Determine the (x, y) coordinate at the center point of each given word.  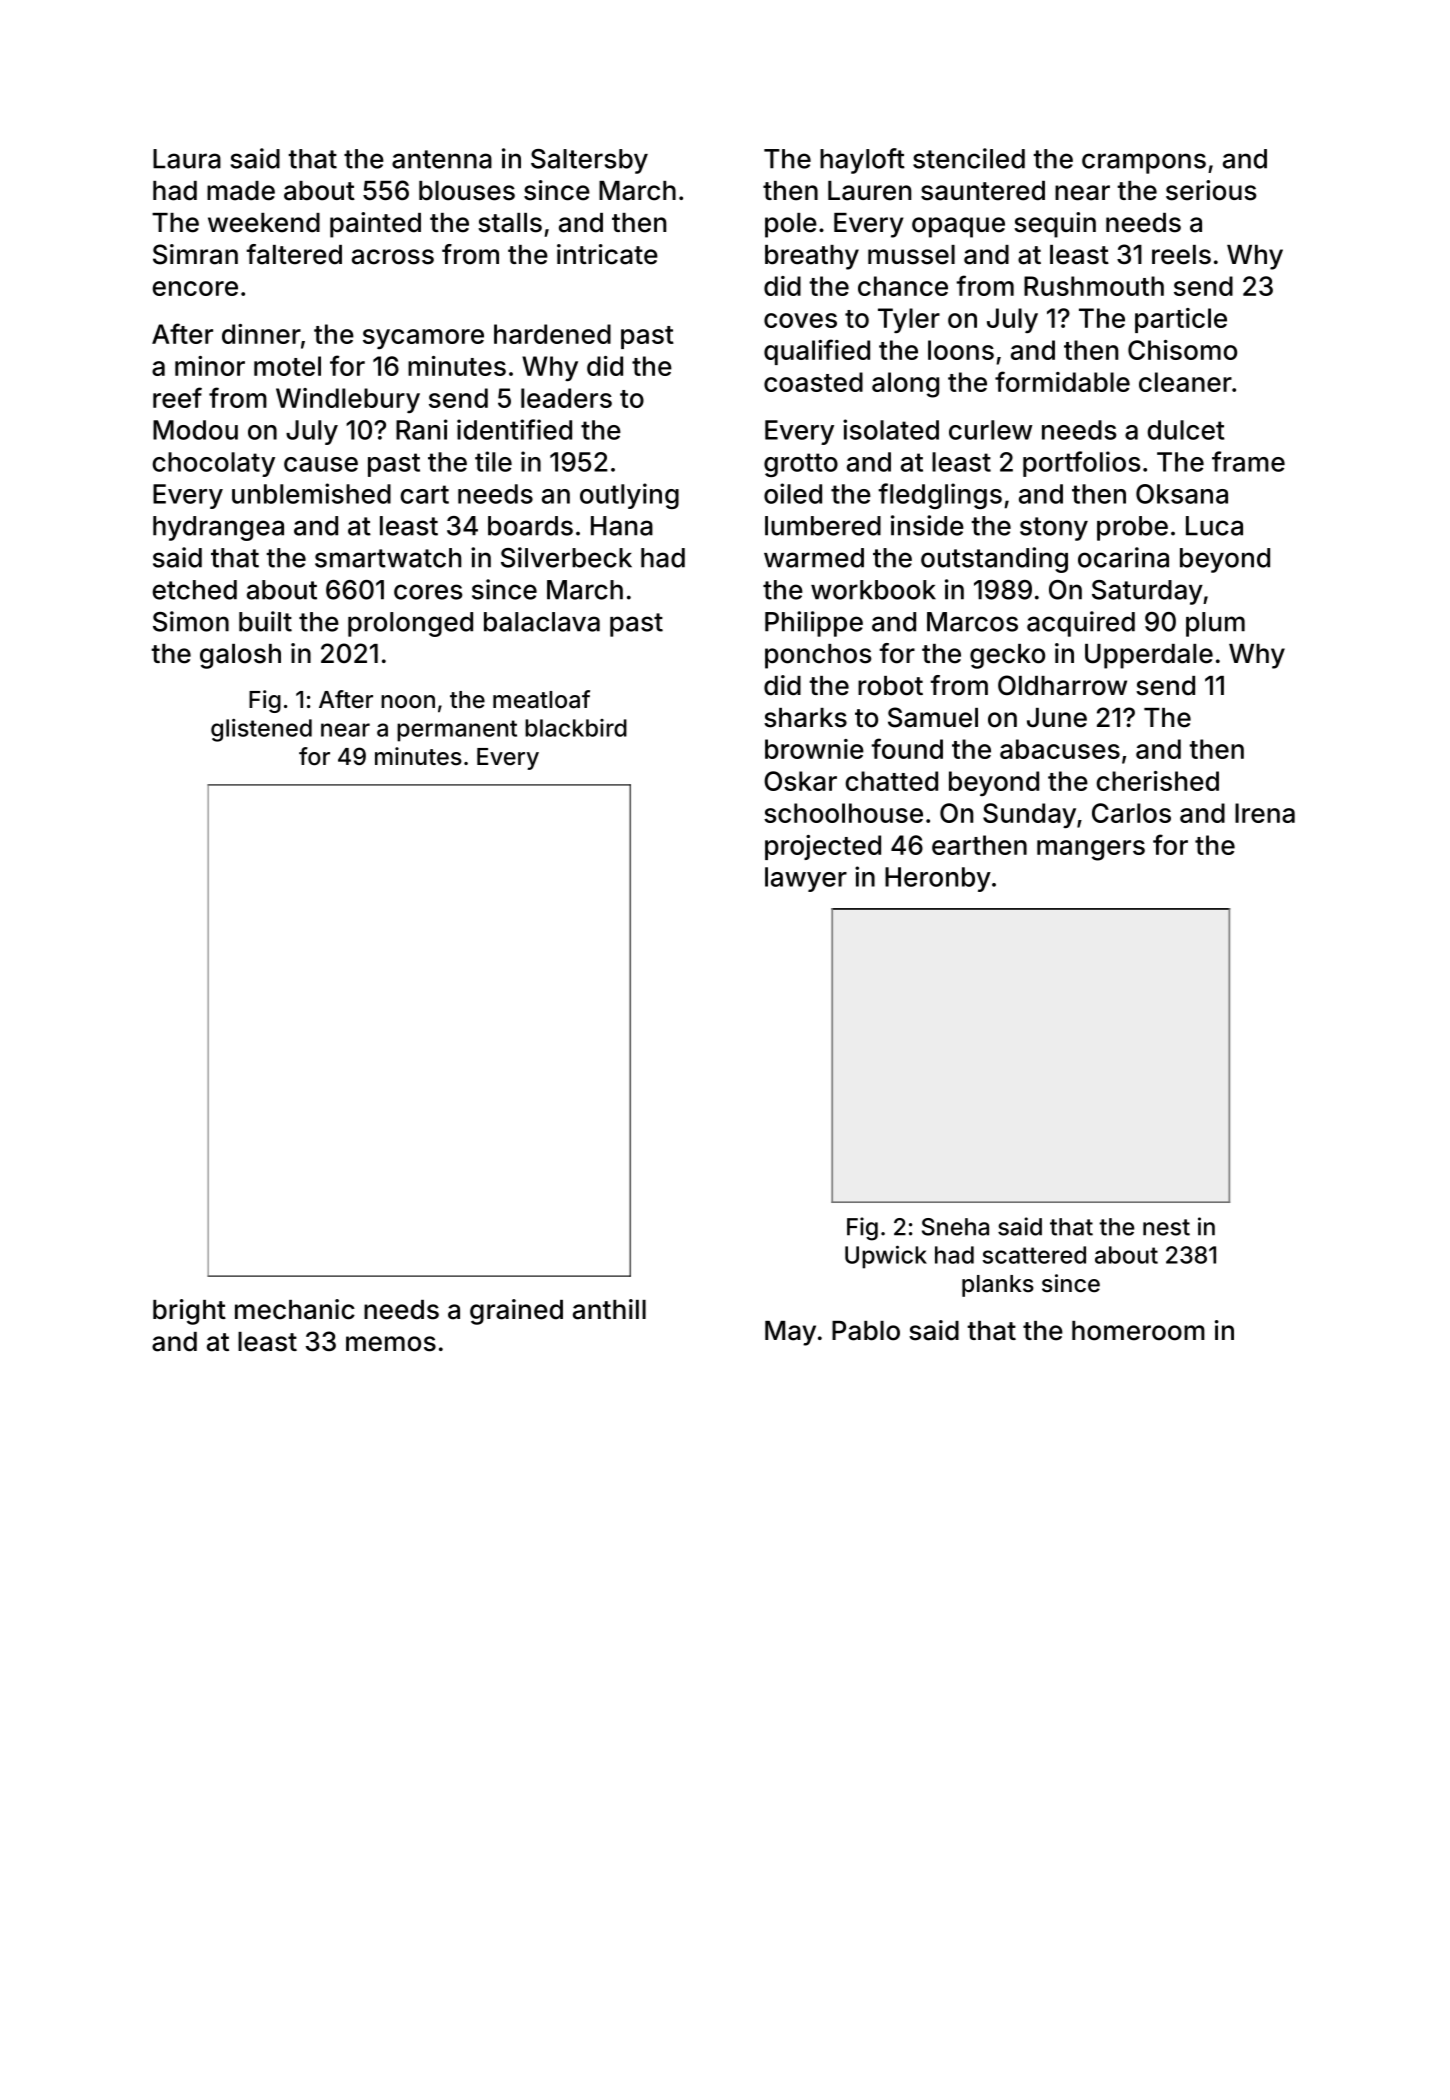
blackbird (576, 728)
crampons (1144, 163)
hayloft (862, 161)
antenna (442, 159)
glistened (261, 730)
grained (516, 1312)
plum (1215, 624)
